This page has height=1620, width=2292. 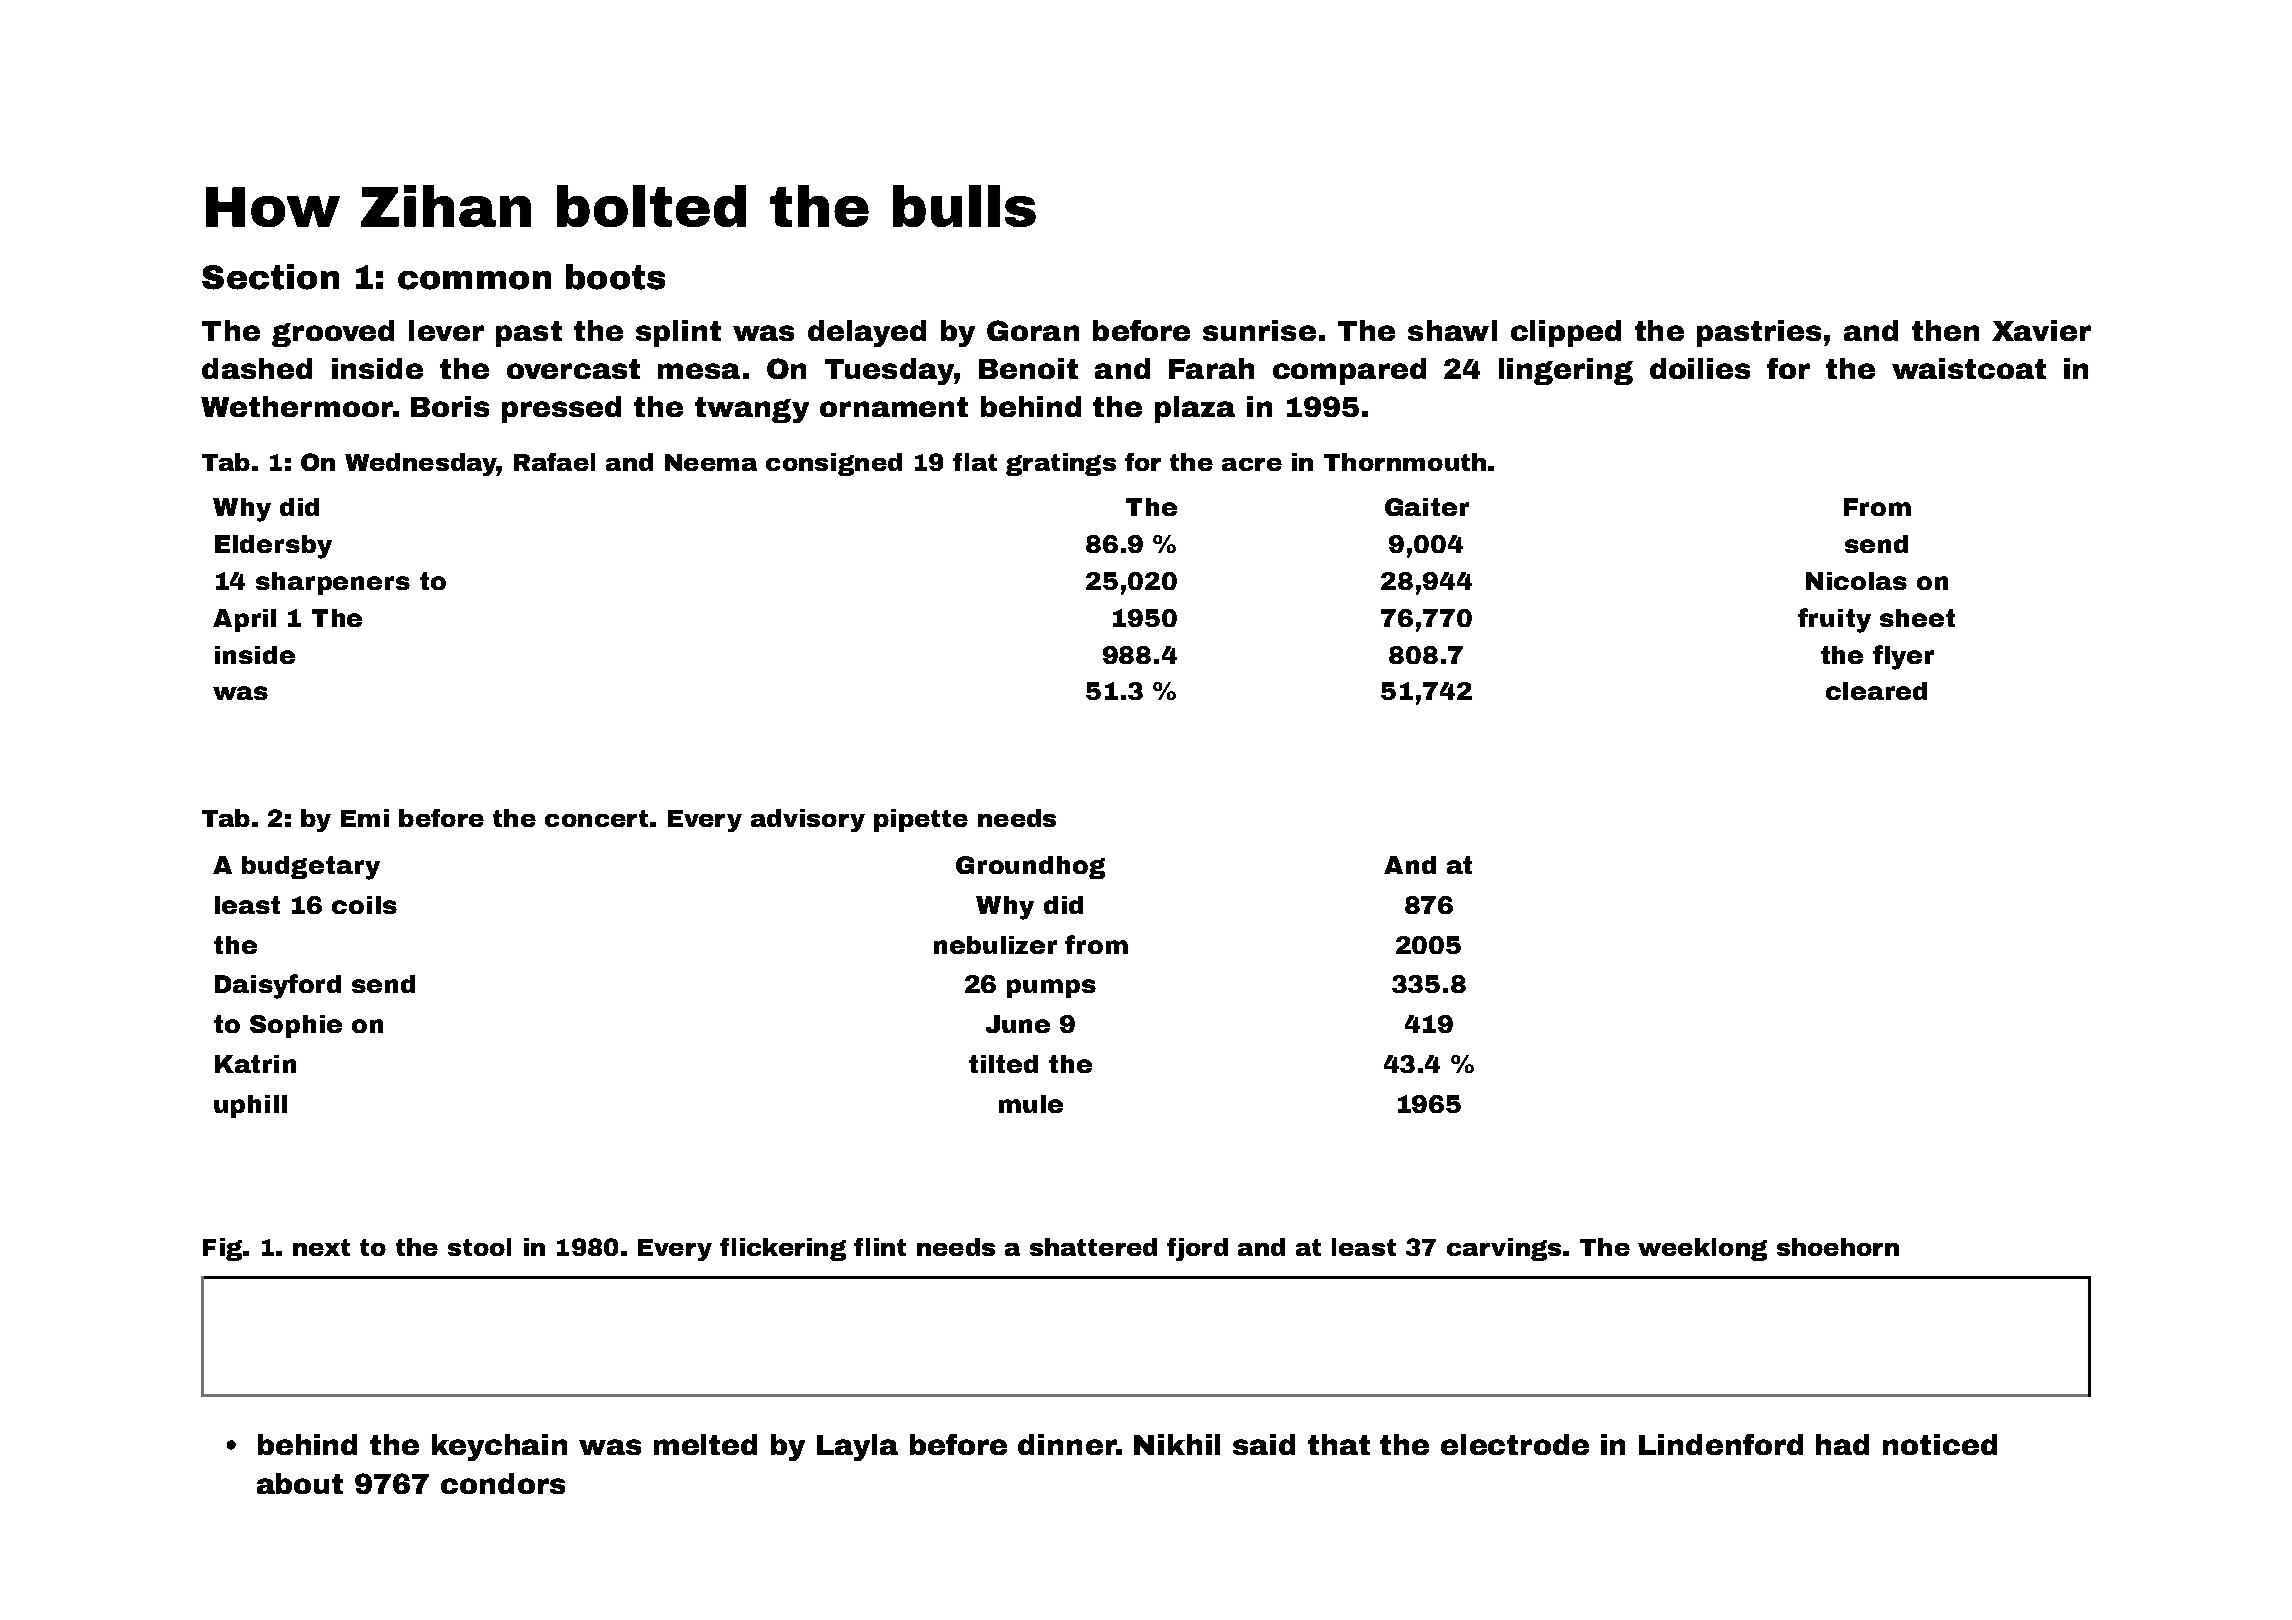 What do you see at coordinates (1030, 867) in the page?
I see `Groundhog` at bounding box center [1030, 867].
